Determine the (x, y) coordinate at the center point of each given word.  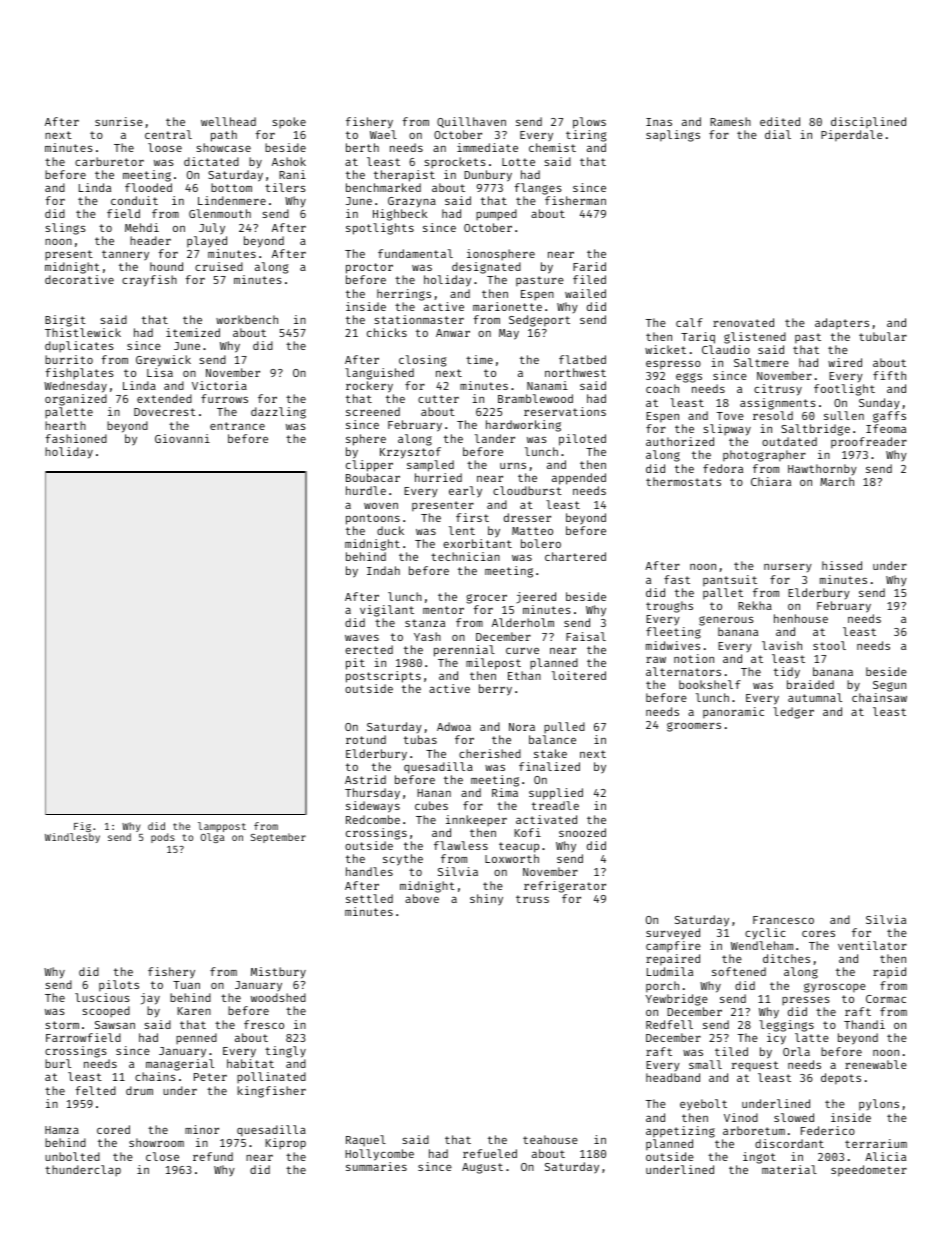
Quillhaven (471, 122)
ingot (759, 1158)
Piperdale (852, 136)
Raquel (366, 1141)
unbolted (72, 1156)
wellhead (228, 121)
